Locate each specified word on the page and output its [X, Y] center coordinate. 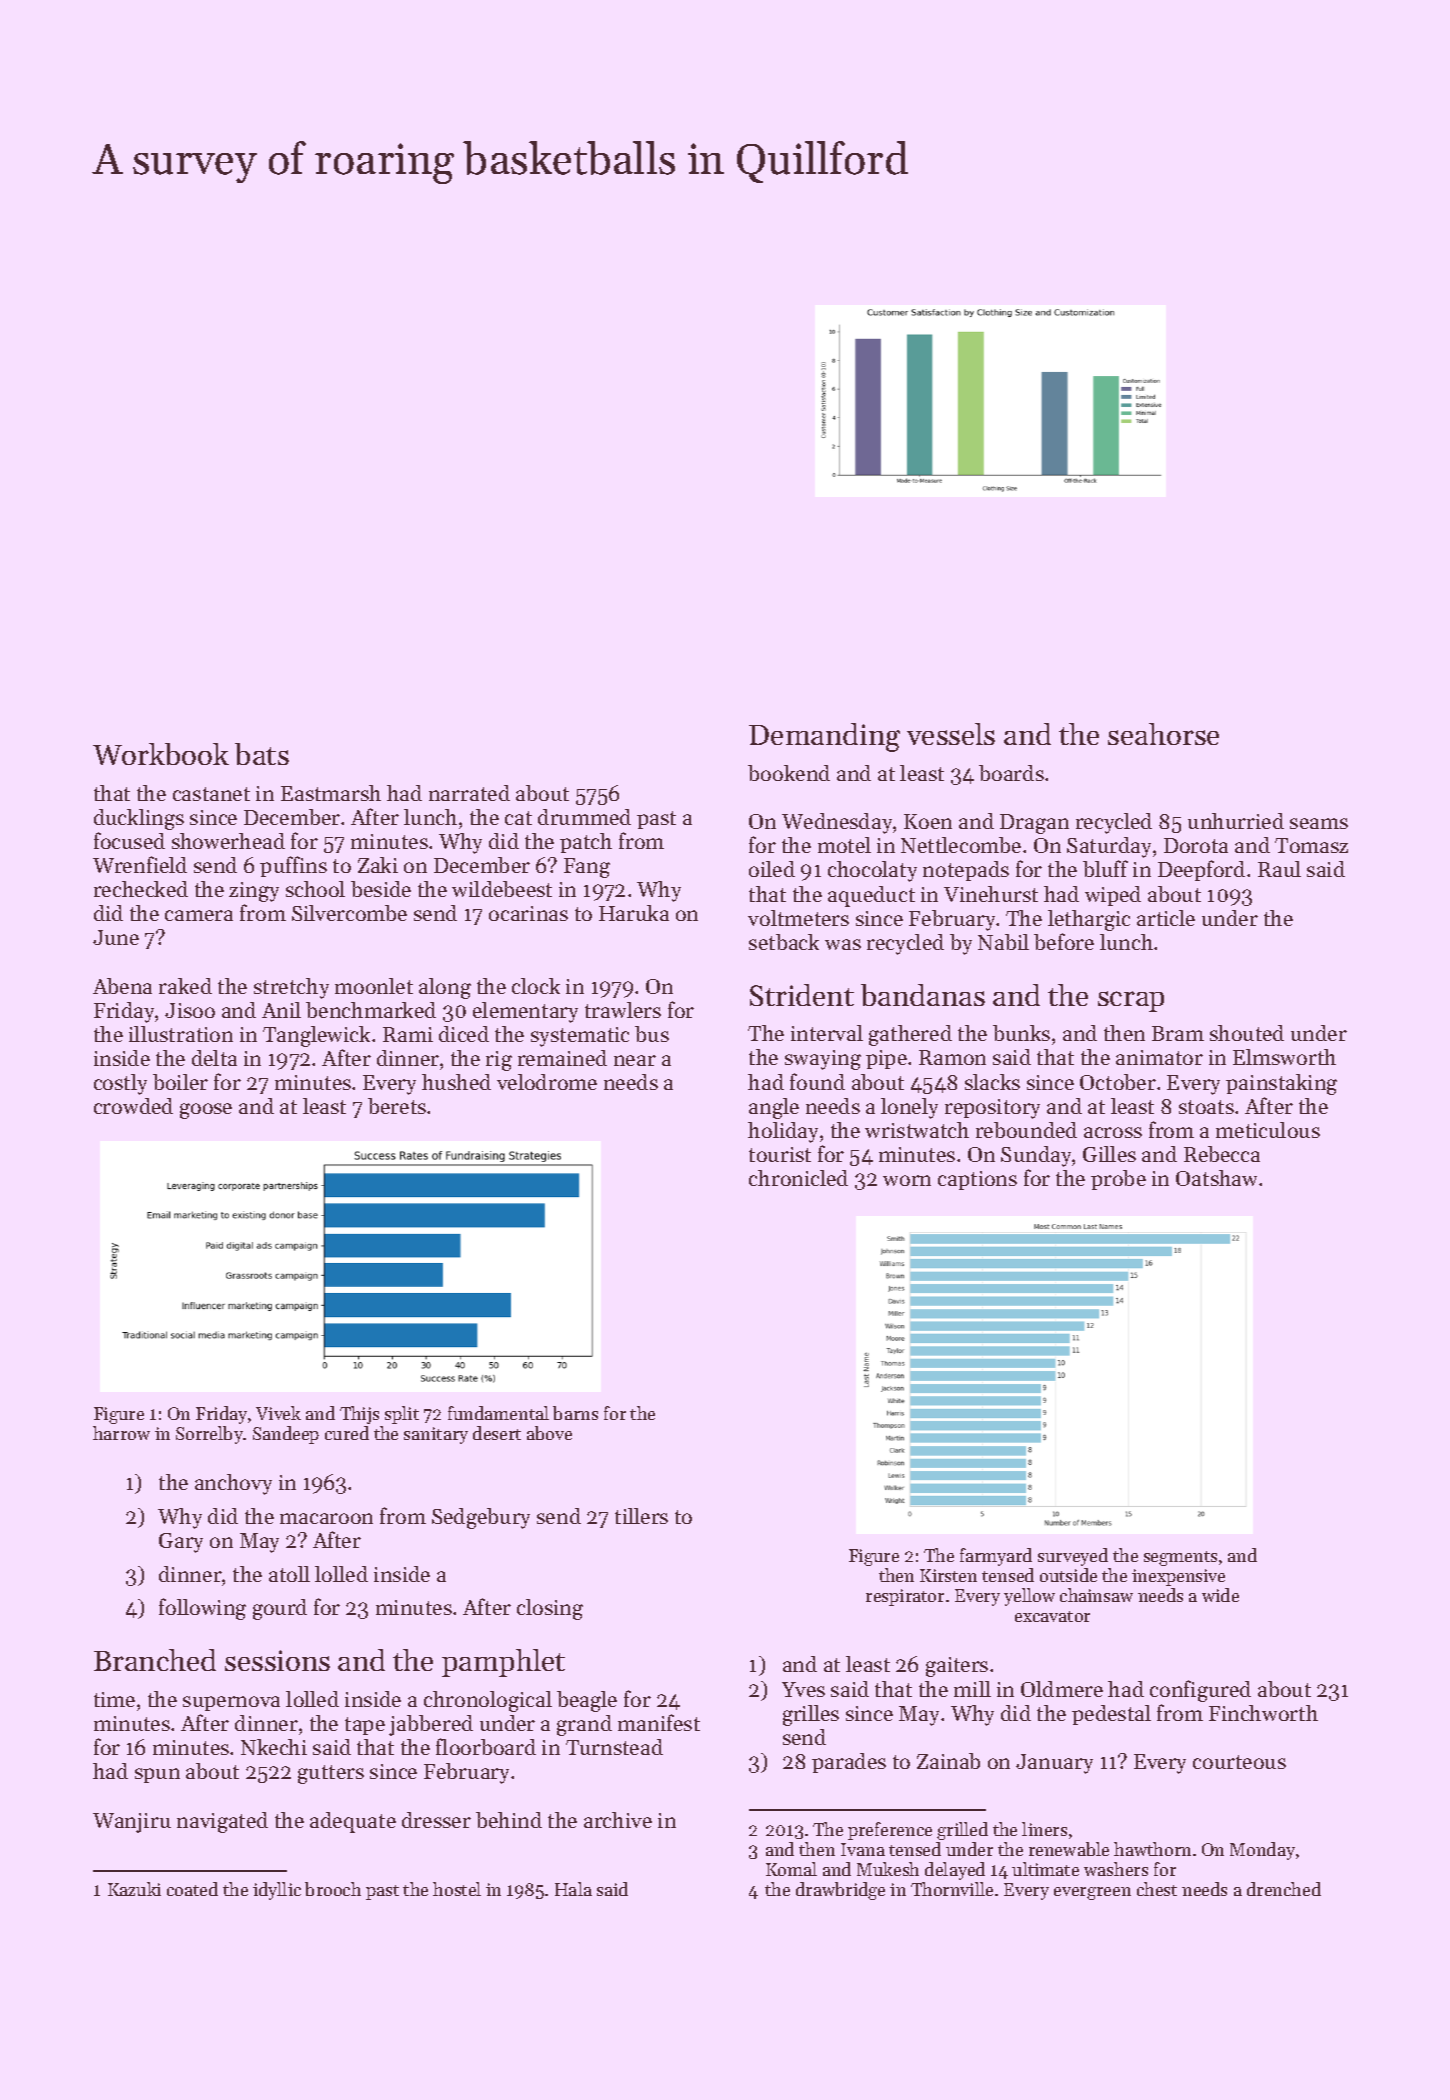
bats [262, 754]
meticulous [1268, 1130]
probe [1118, 1180]
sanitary [436, 1435]
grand [584, 1725]
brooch [333, 1889]
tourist [780, 1154]
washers [1116, 1869]
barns [575, 1413]
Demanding [824, 737]
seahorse [1163, 734]
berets [397, 1106]
